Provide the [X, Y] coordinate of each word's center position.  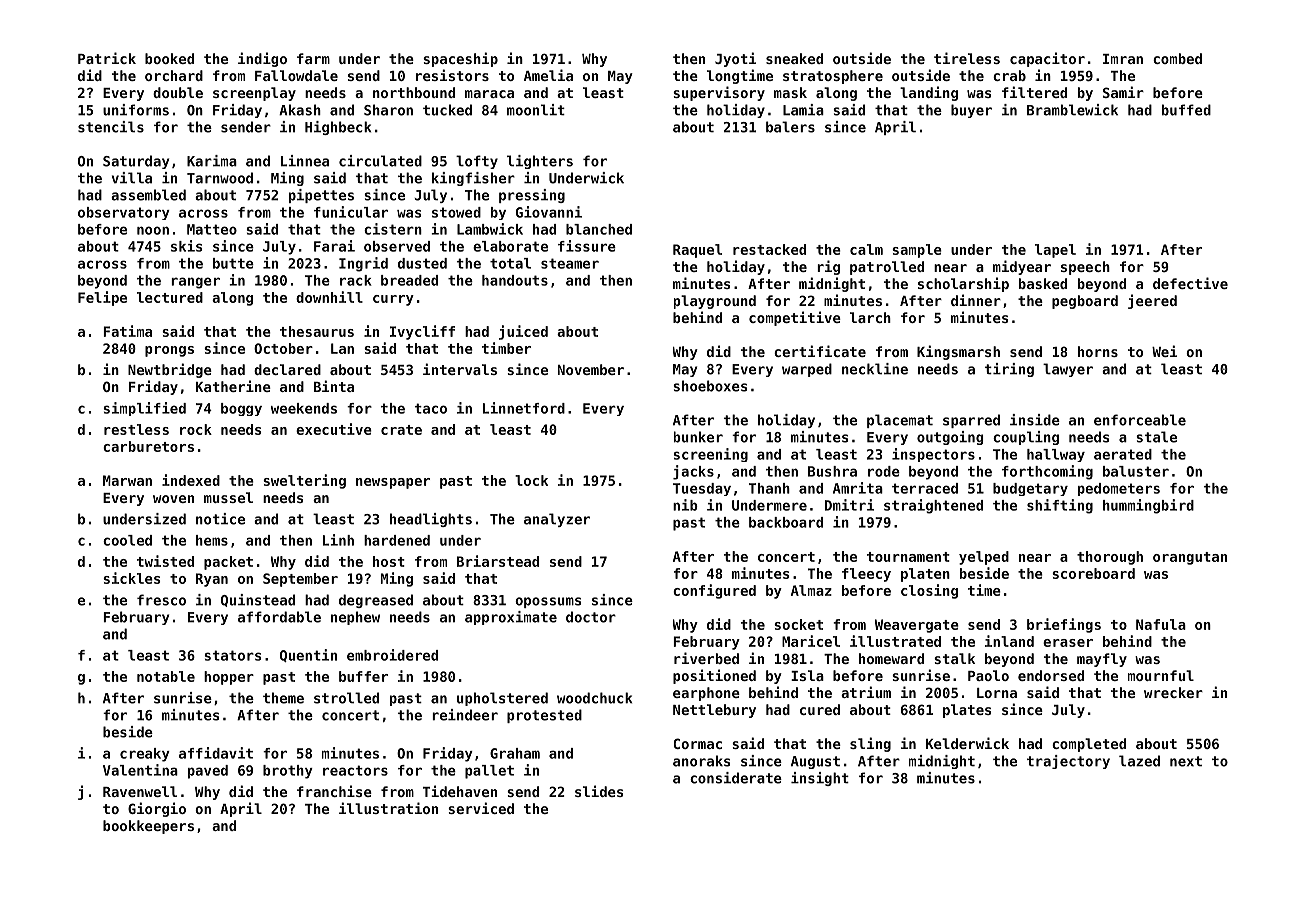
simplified [145, 409]
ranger [195, 283]
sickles [131, 578]
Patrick [107, 58]
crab [1009, 75]
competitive [795, 318]
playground [715, 302]
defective [1190, 283]
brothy [288, 772]
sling [870, 744]
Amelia [548, 75]
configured [714, 591]
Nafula [1161, 624]
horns [1098, 351]
